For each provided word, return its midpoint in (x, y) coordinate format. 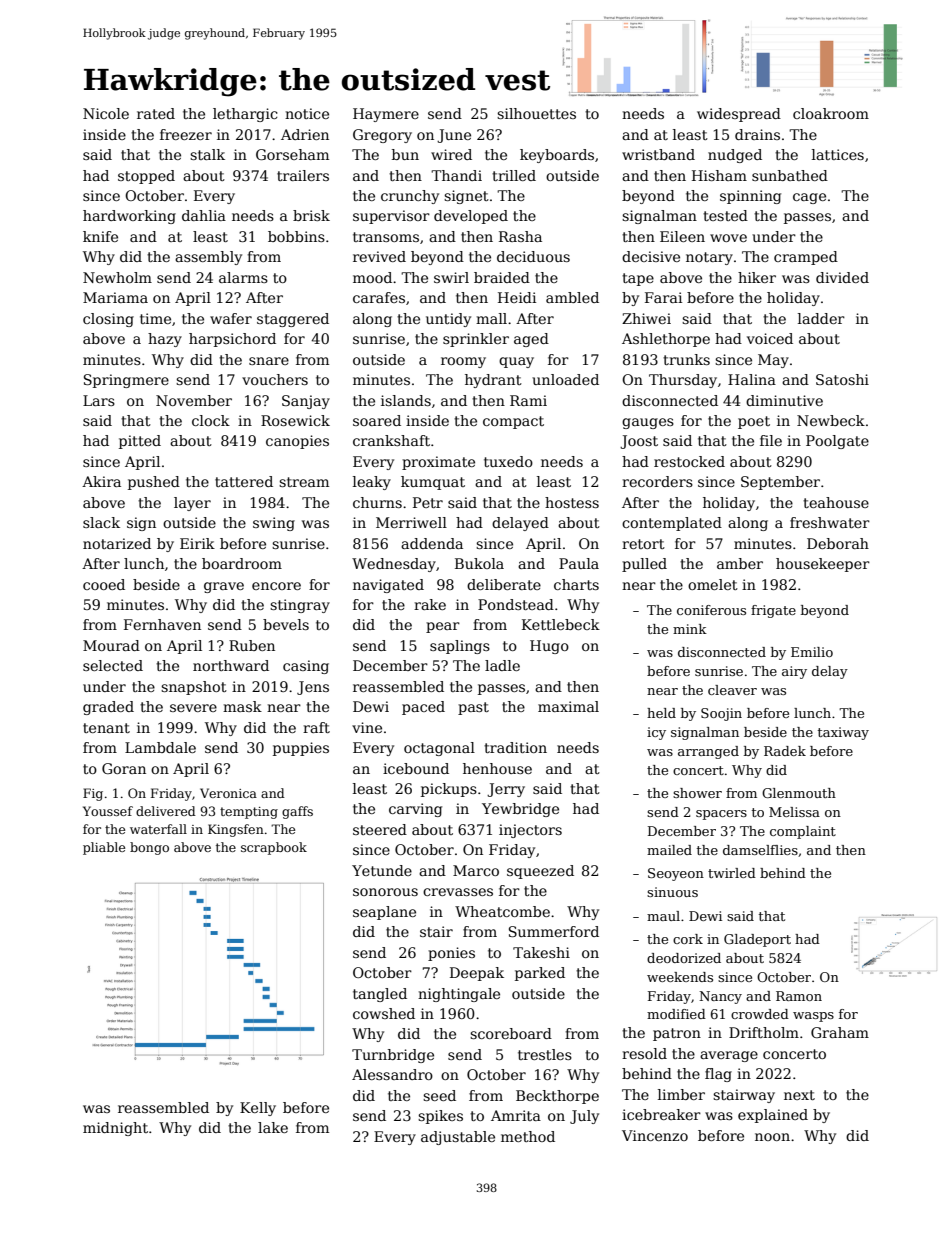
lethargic (245, 115)
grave (224, 587)
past (473, 708)
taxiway (843, 733)
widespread (739, 115)
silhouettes (536, 113)
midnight (115, 1129)
